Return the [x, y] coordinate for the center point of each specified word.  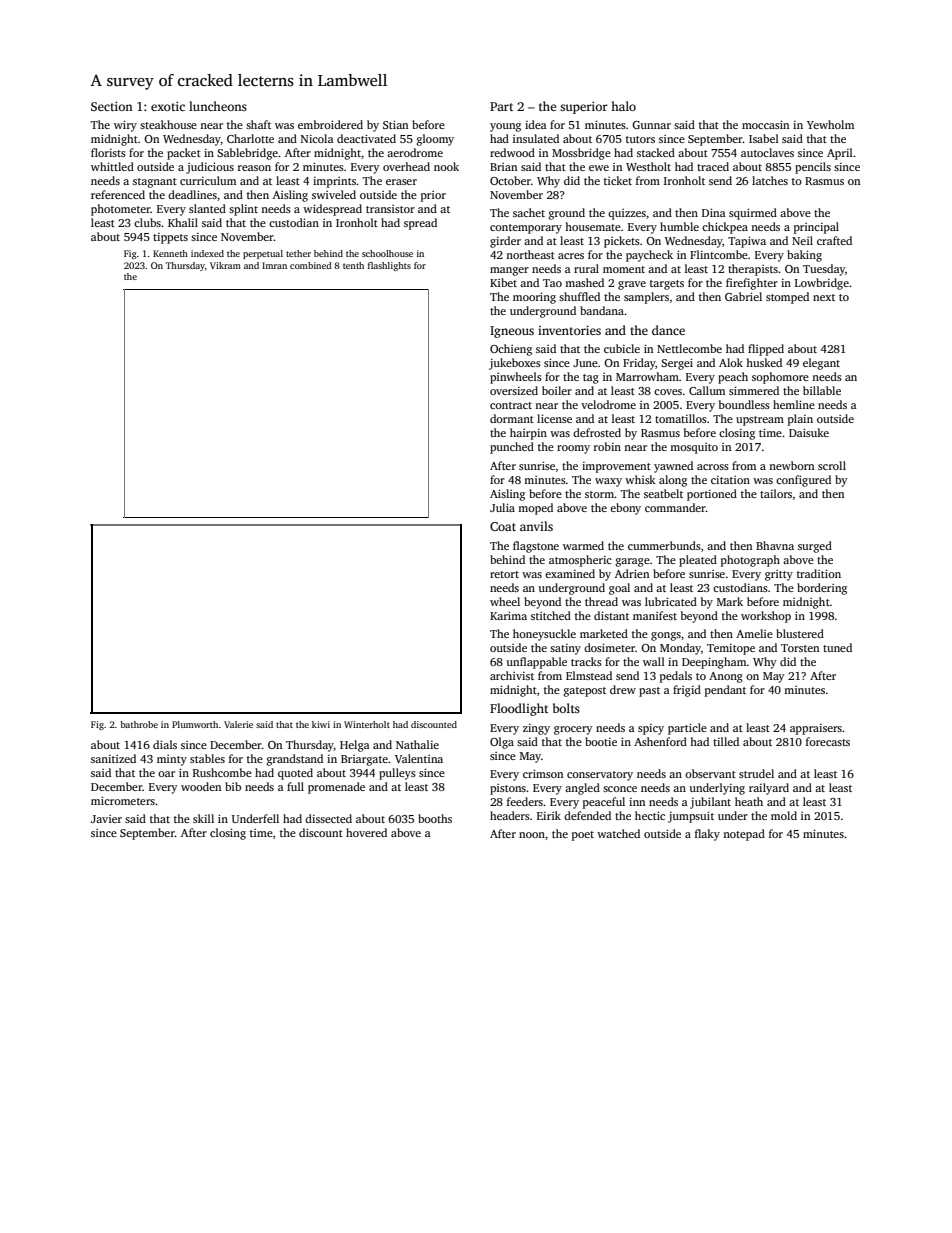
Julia [502, 507]
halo [623, 106]
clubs [147, 222]
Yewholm [830, 124]
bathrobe [139, 724]
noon [532, 835]
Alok [731, 362]
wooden [201, 786]
